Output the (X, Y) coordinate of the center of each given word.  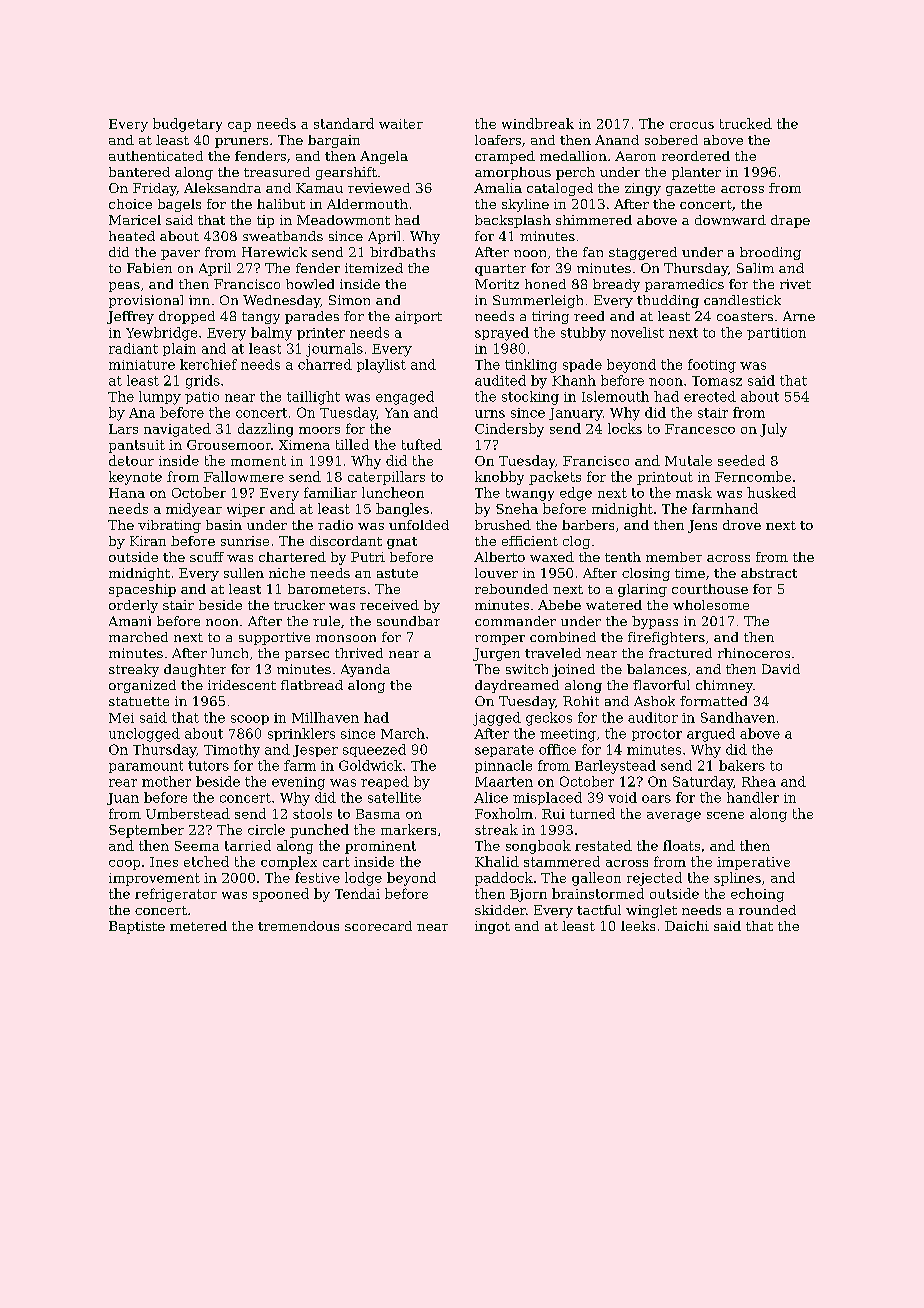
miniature (142, 365)
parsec (307, 656)
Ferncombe (753, 476)
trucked (746, 123)
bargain (334, 141)
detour (131, 460)
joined (573, 670)
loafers (498, 140)
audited (500, 380)
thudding (668, 301)
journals (334, 350)
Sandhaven (738, 717)
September (146, 831)
